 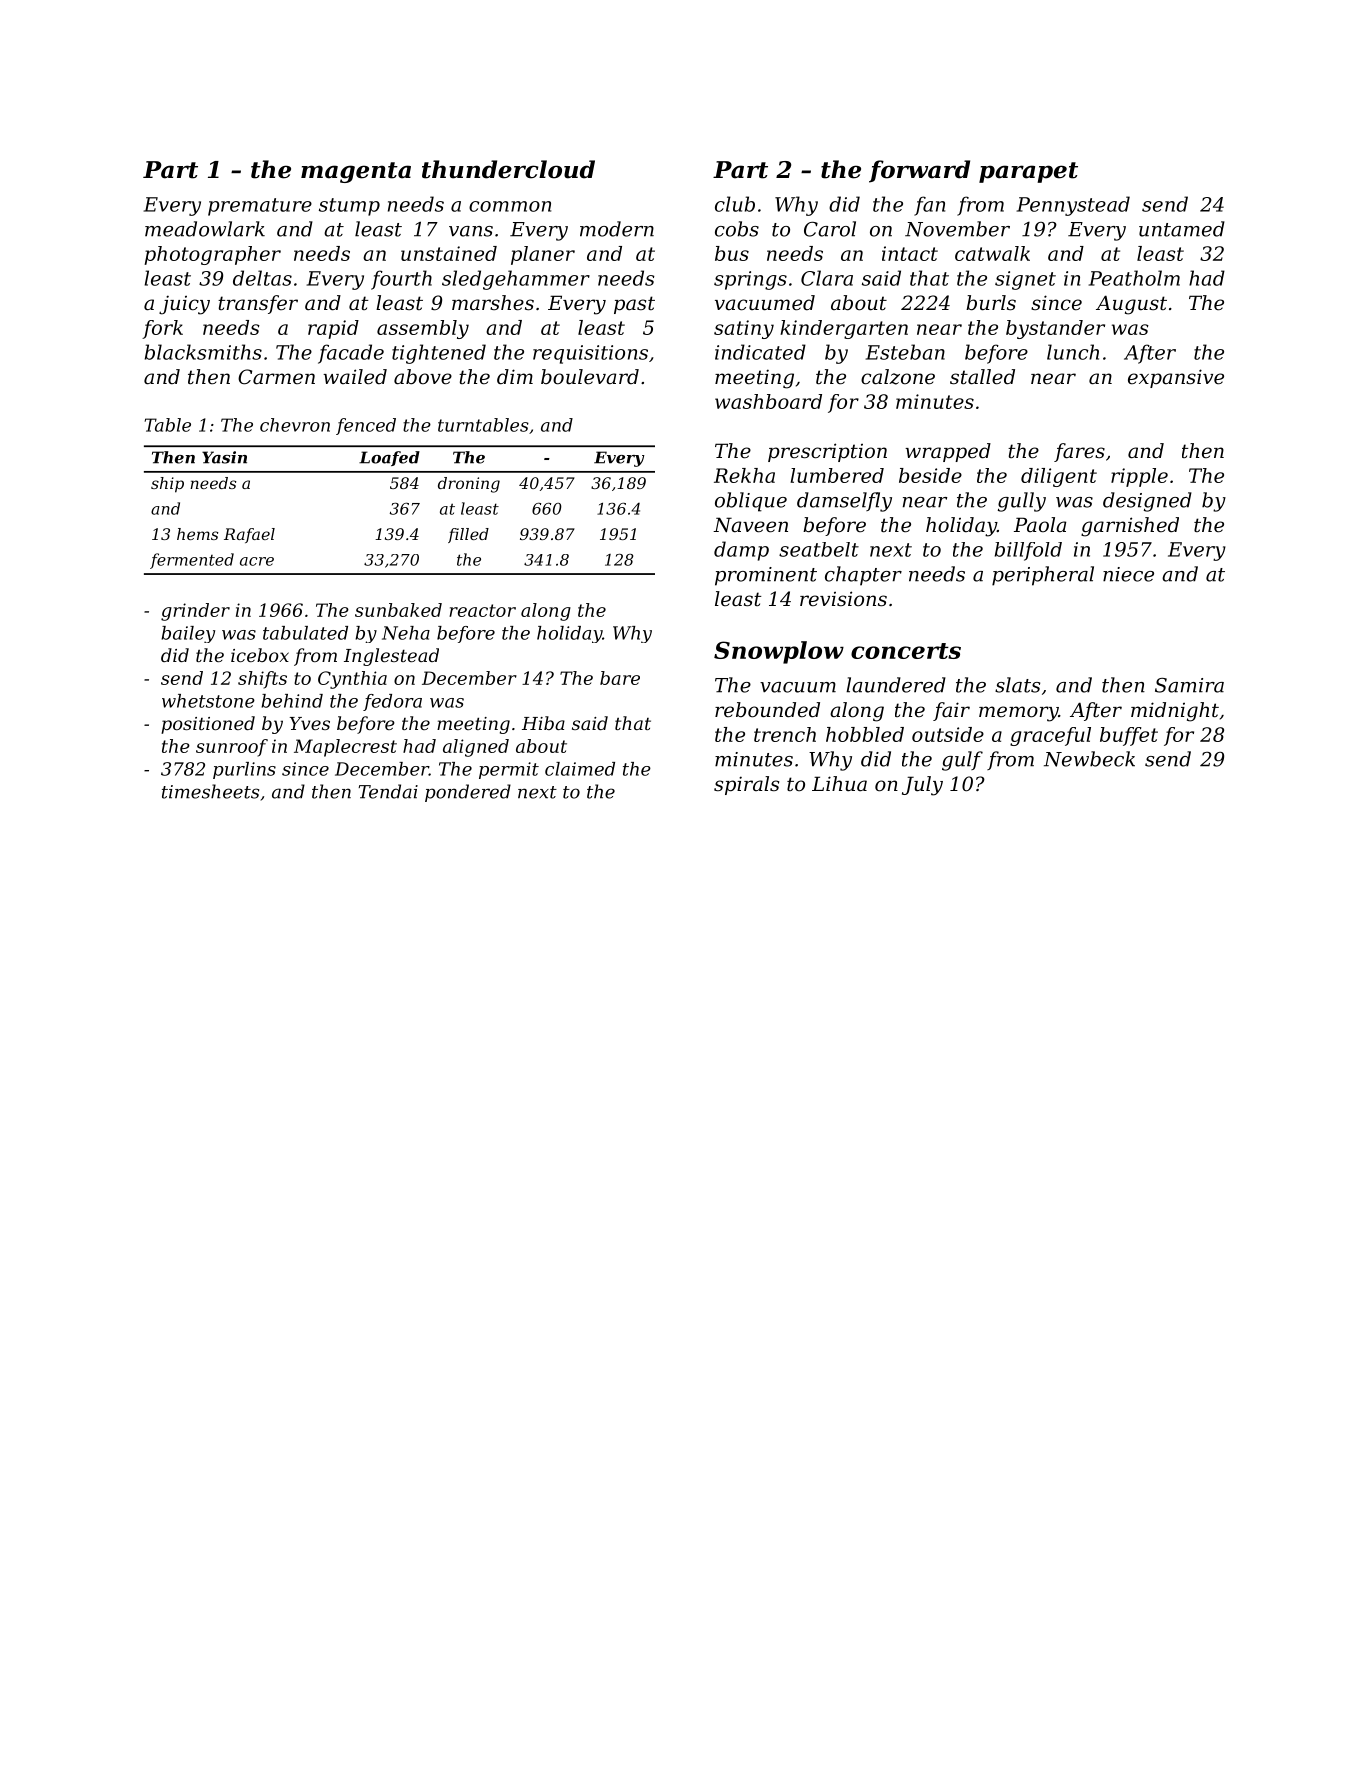 I want to click on timesheets, so click(x=210, y=791).
